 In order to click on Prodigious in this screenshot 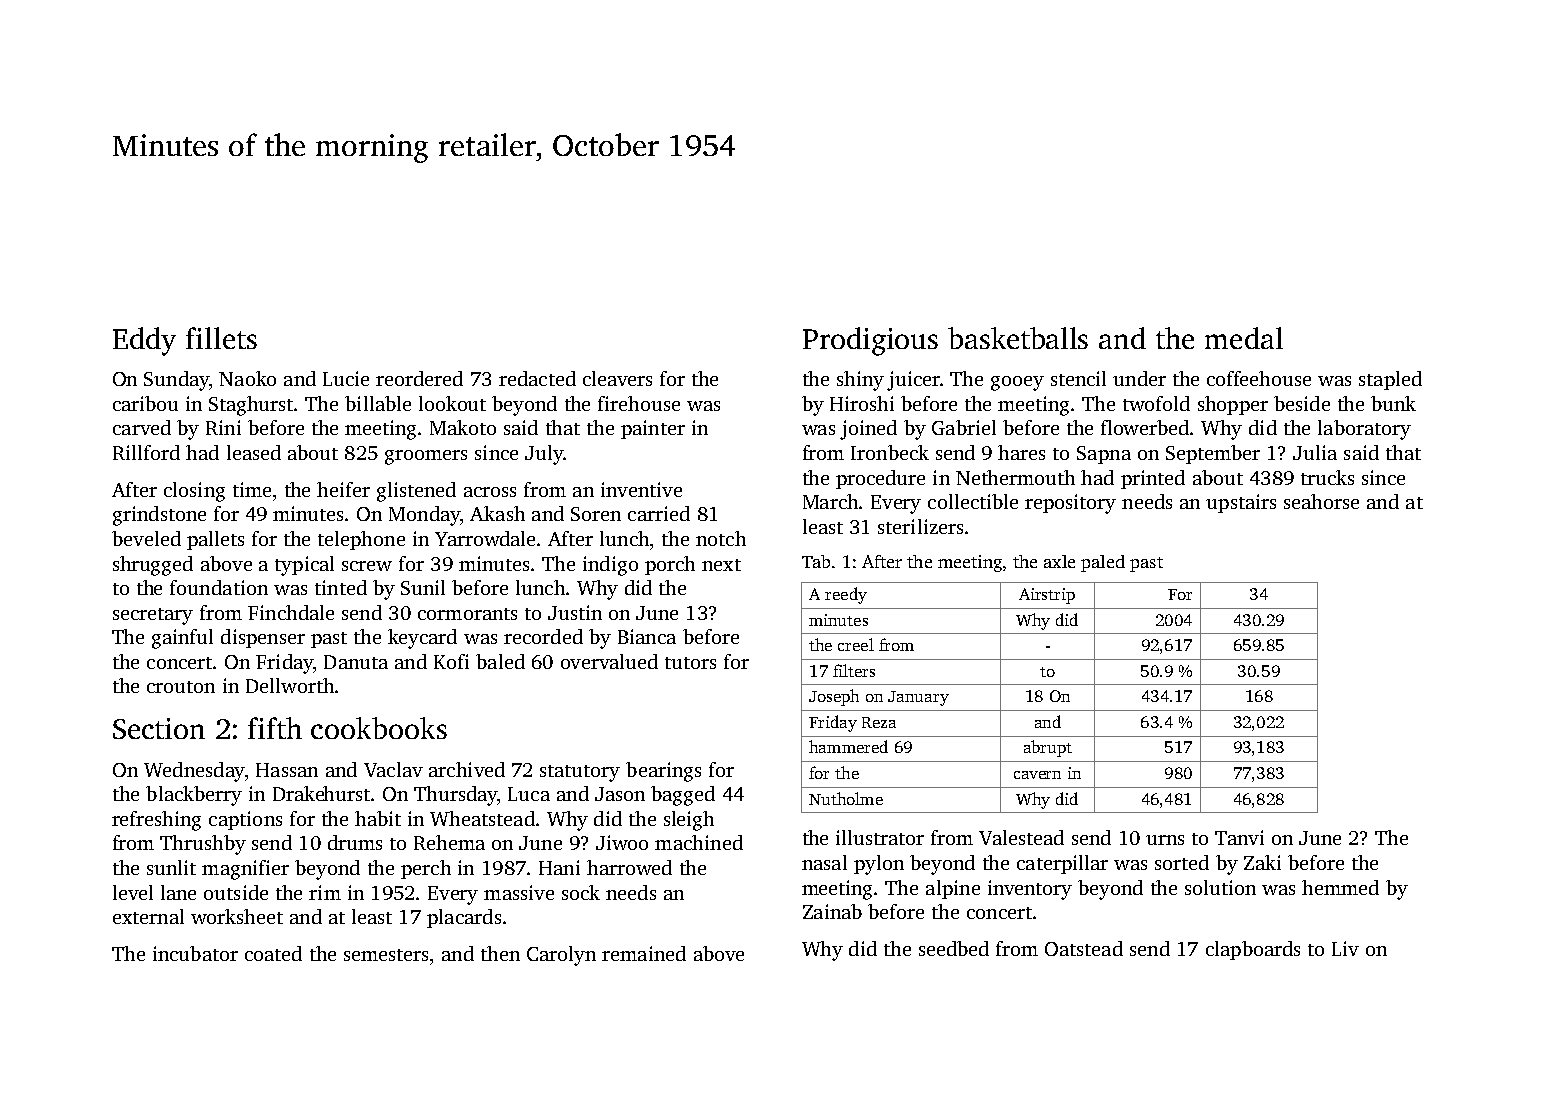, I will do `click(870, 341)`.
